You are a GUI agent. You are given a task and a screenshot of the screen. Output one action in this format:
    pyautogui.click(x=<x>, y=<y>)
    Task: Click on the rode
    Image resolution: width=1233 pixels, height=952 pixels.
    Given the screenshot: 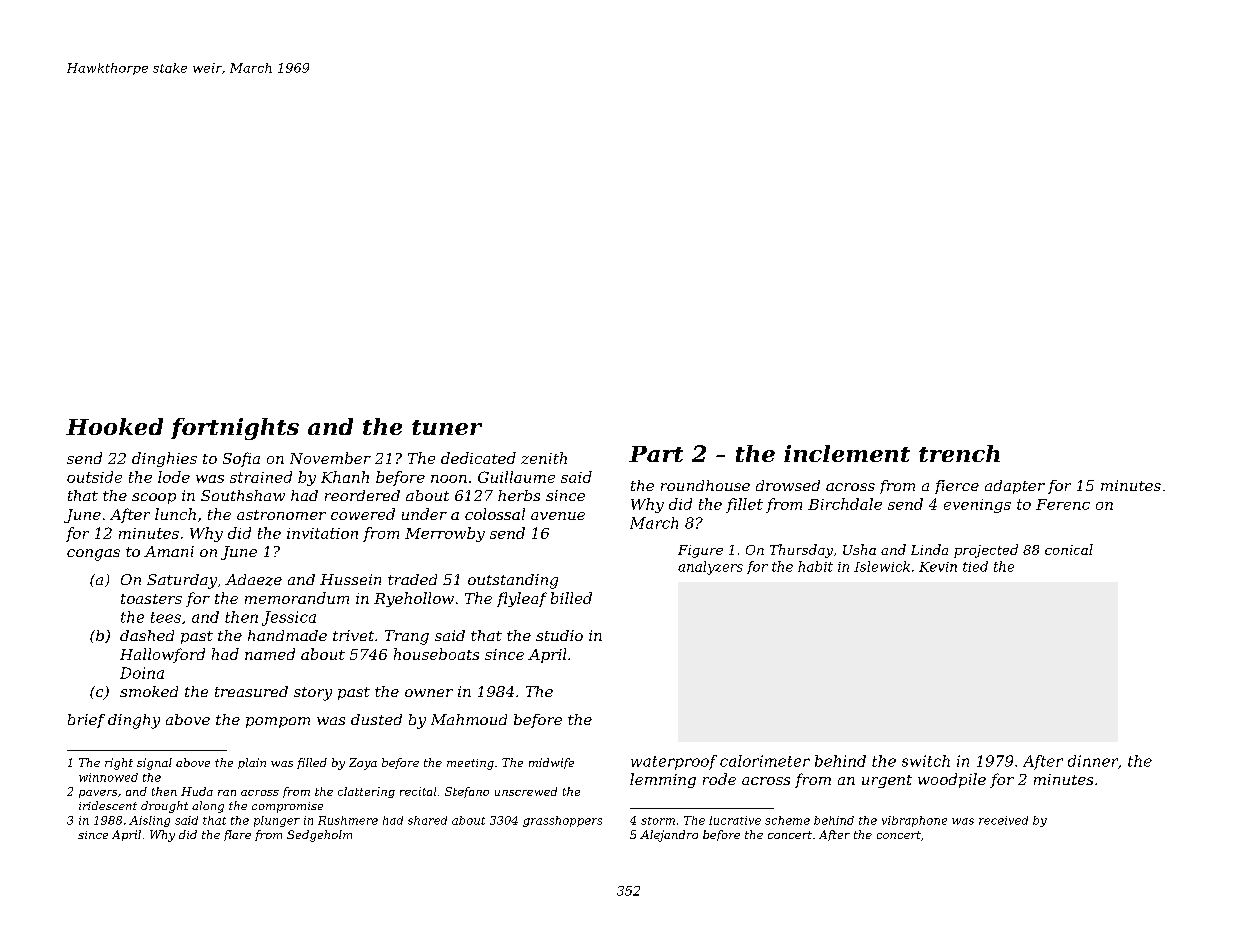 What is the action you would take?
    pyautogui.click(x=719, y=779)
